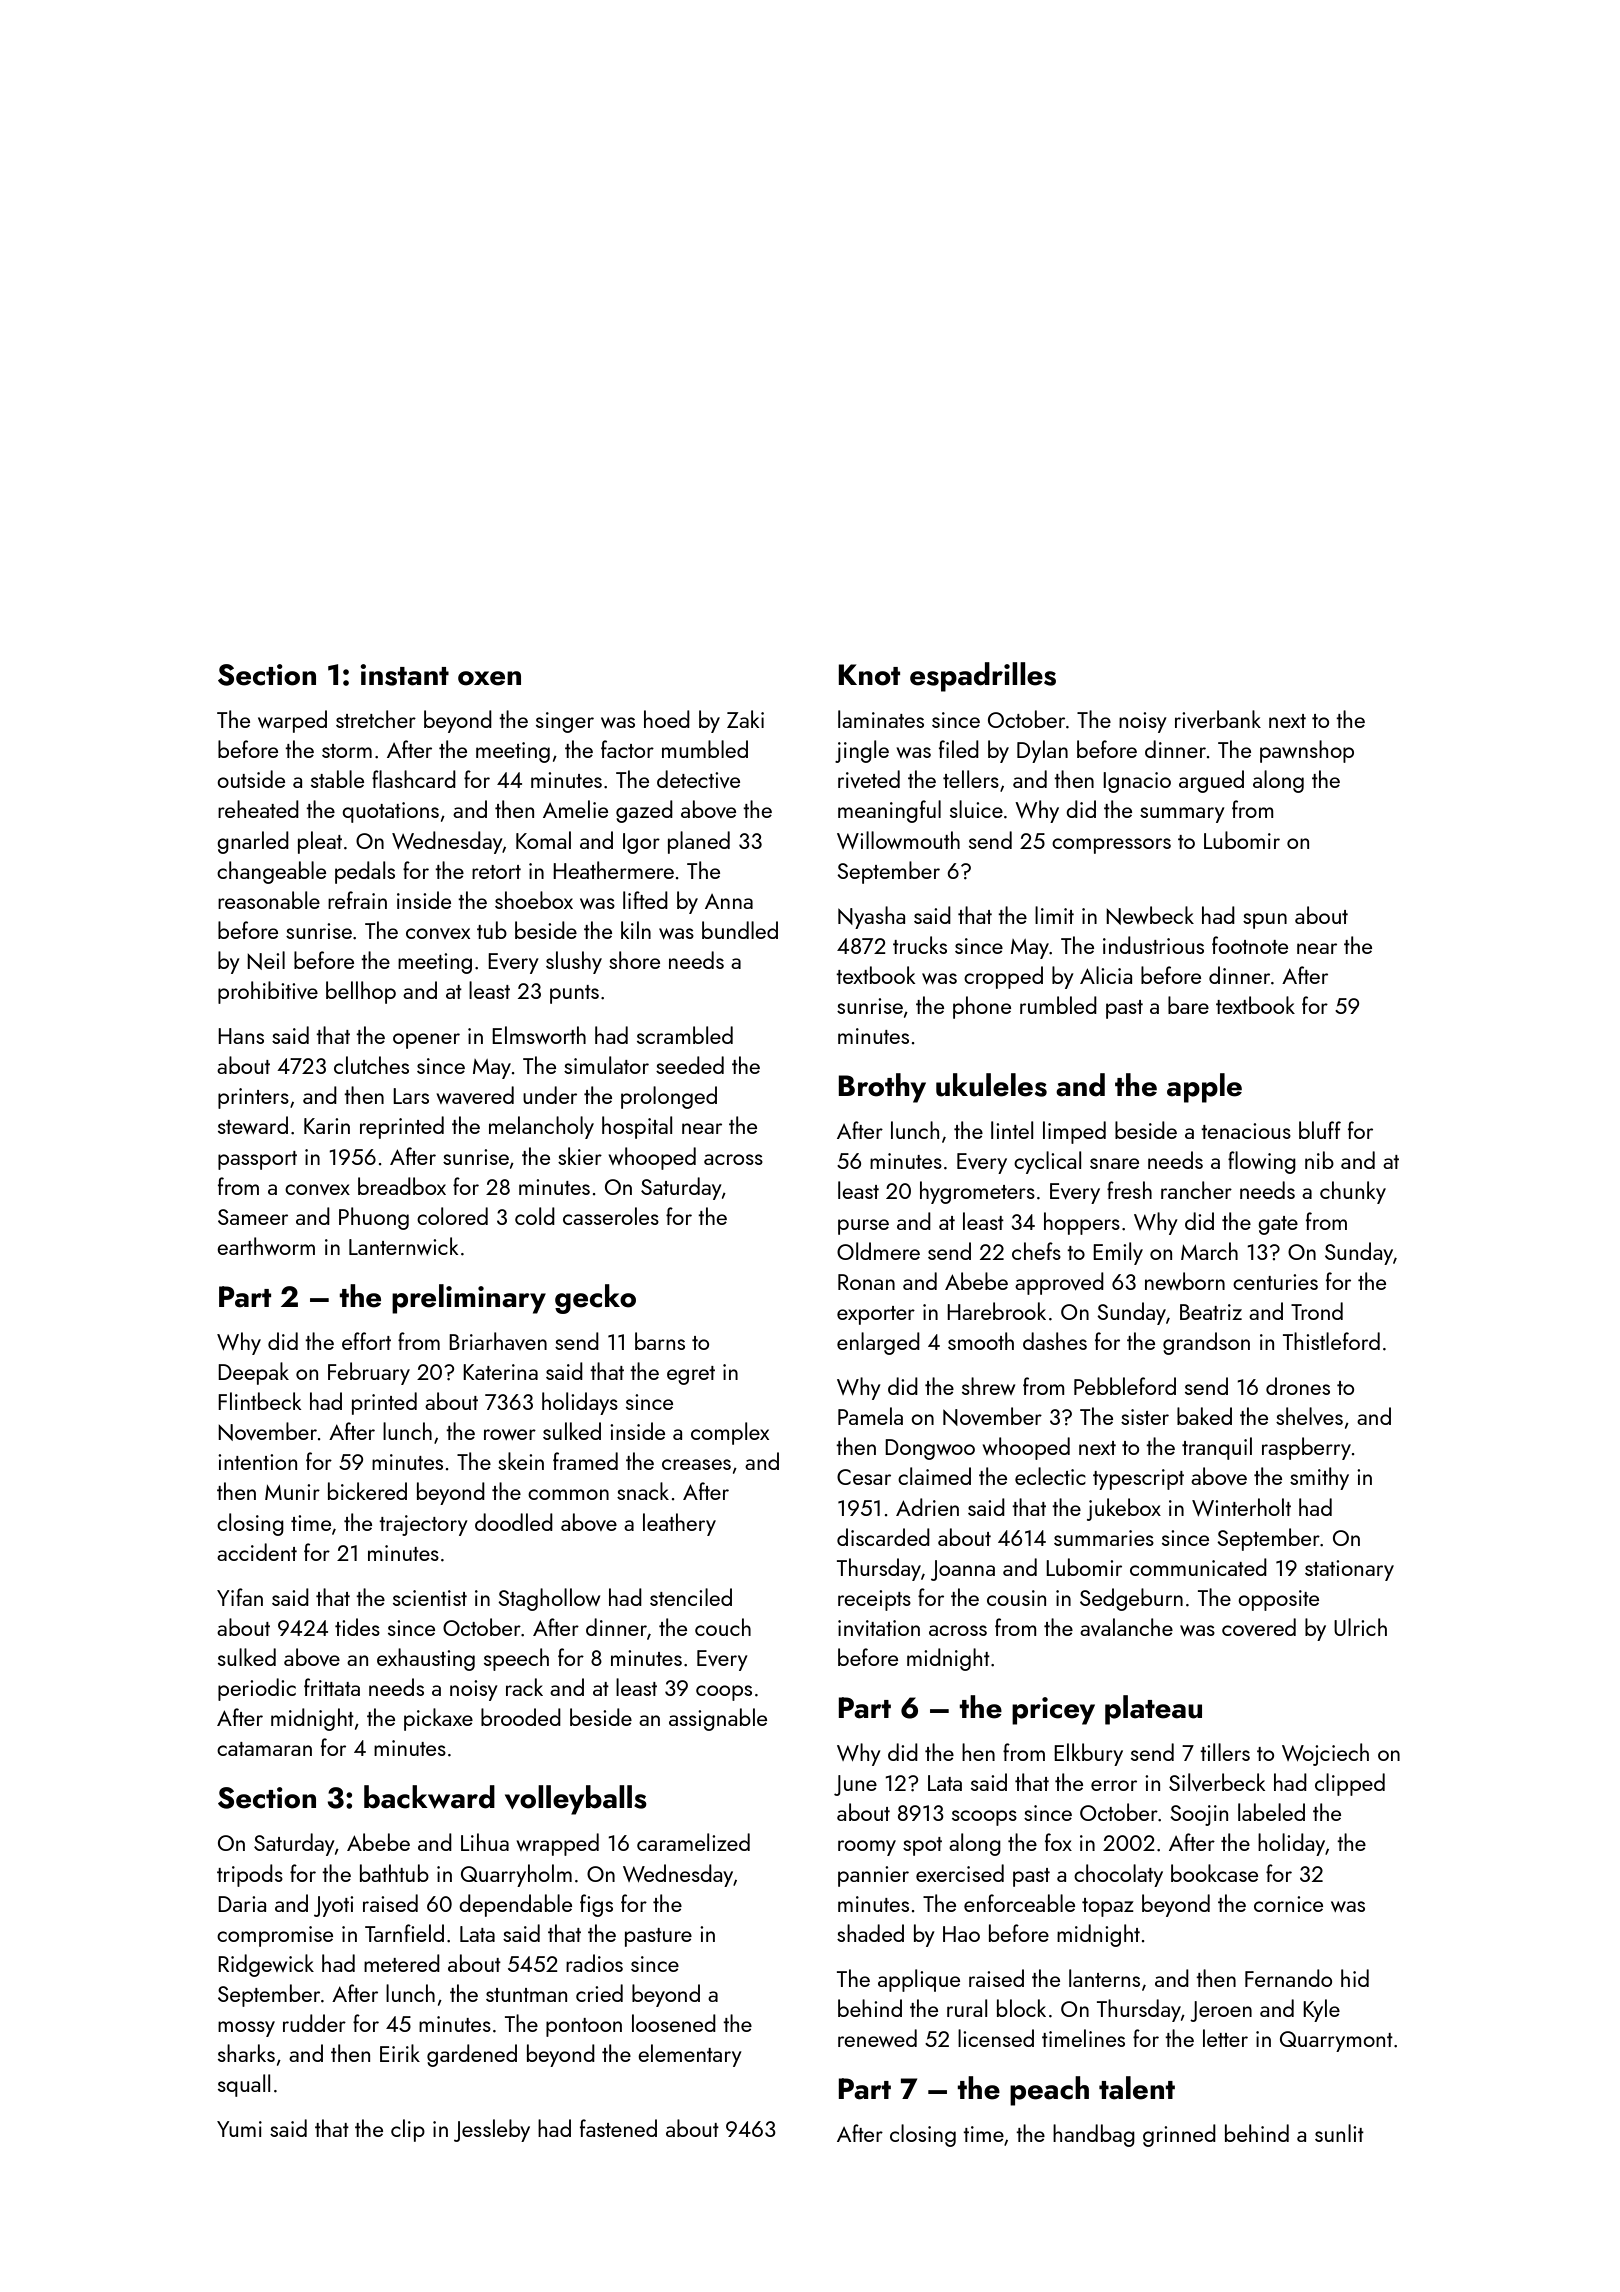 The width and height of the page is (1620, 2292). Describe the element at coordinates (492, 2130) in the page. I see `Jessleby` at that location.
